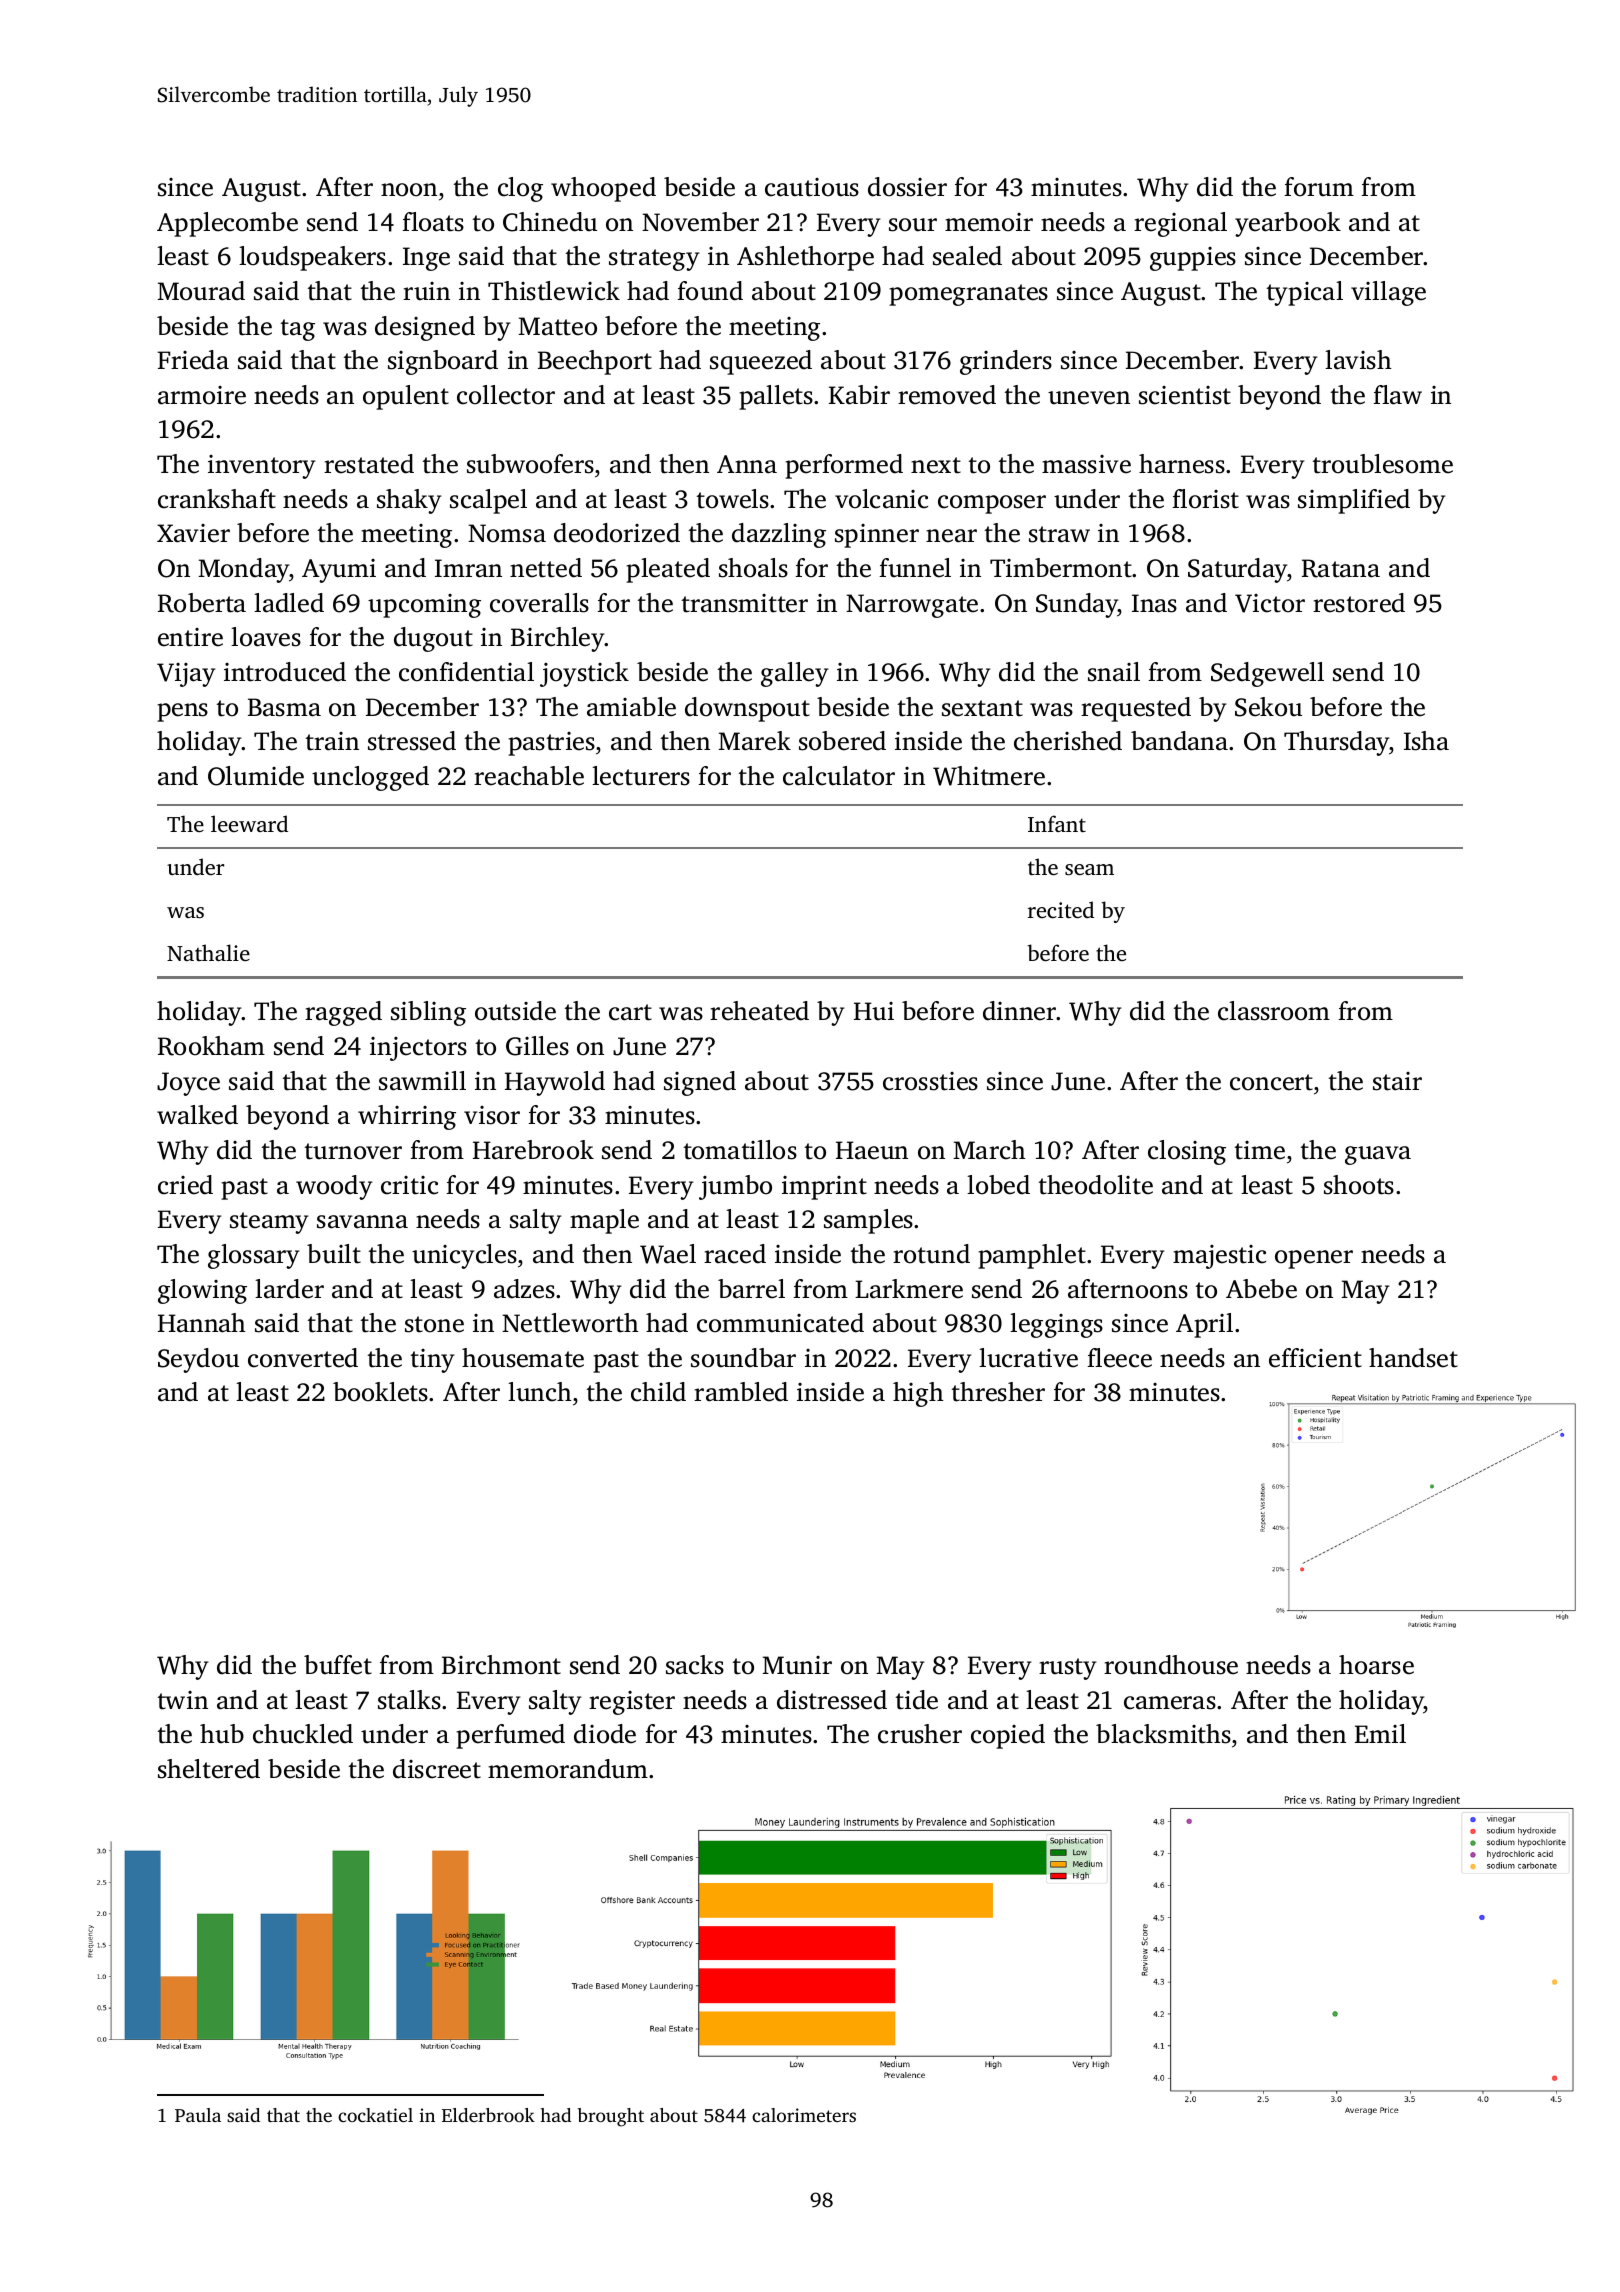 The width and height of the document is (1620, 2292). I want to click on calorimeters, so click(804, 2115).
